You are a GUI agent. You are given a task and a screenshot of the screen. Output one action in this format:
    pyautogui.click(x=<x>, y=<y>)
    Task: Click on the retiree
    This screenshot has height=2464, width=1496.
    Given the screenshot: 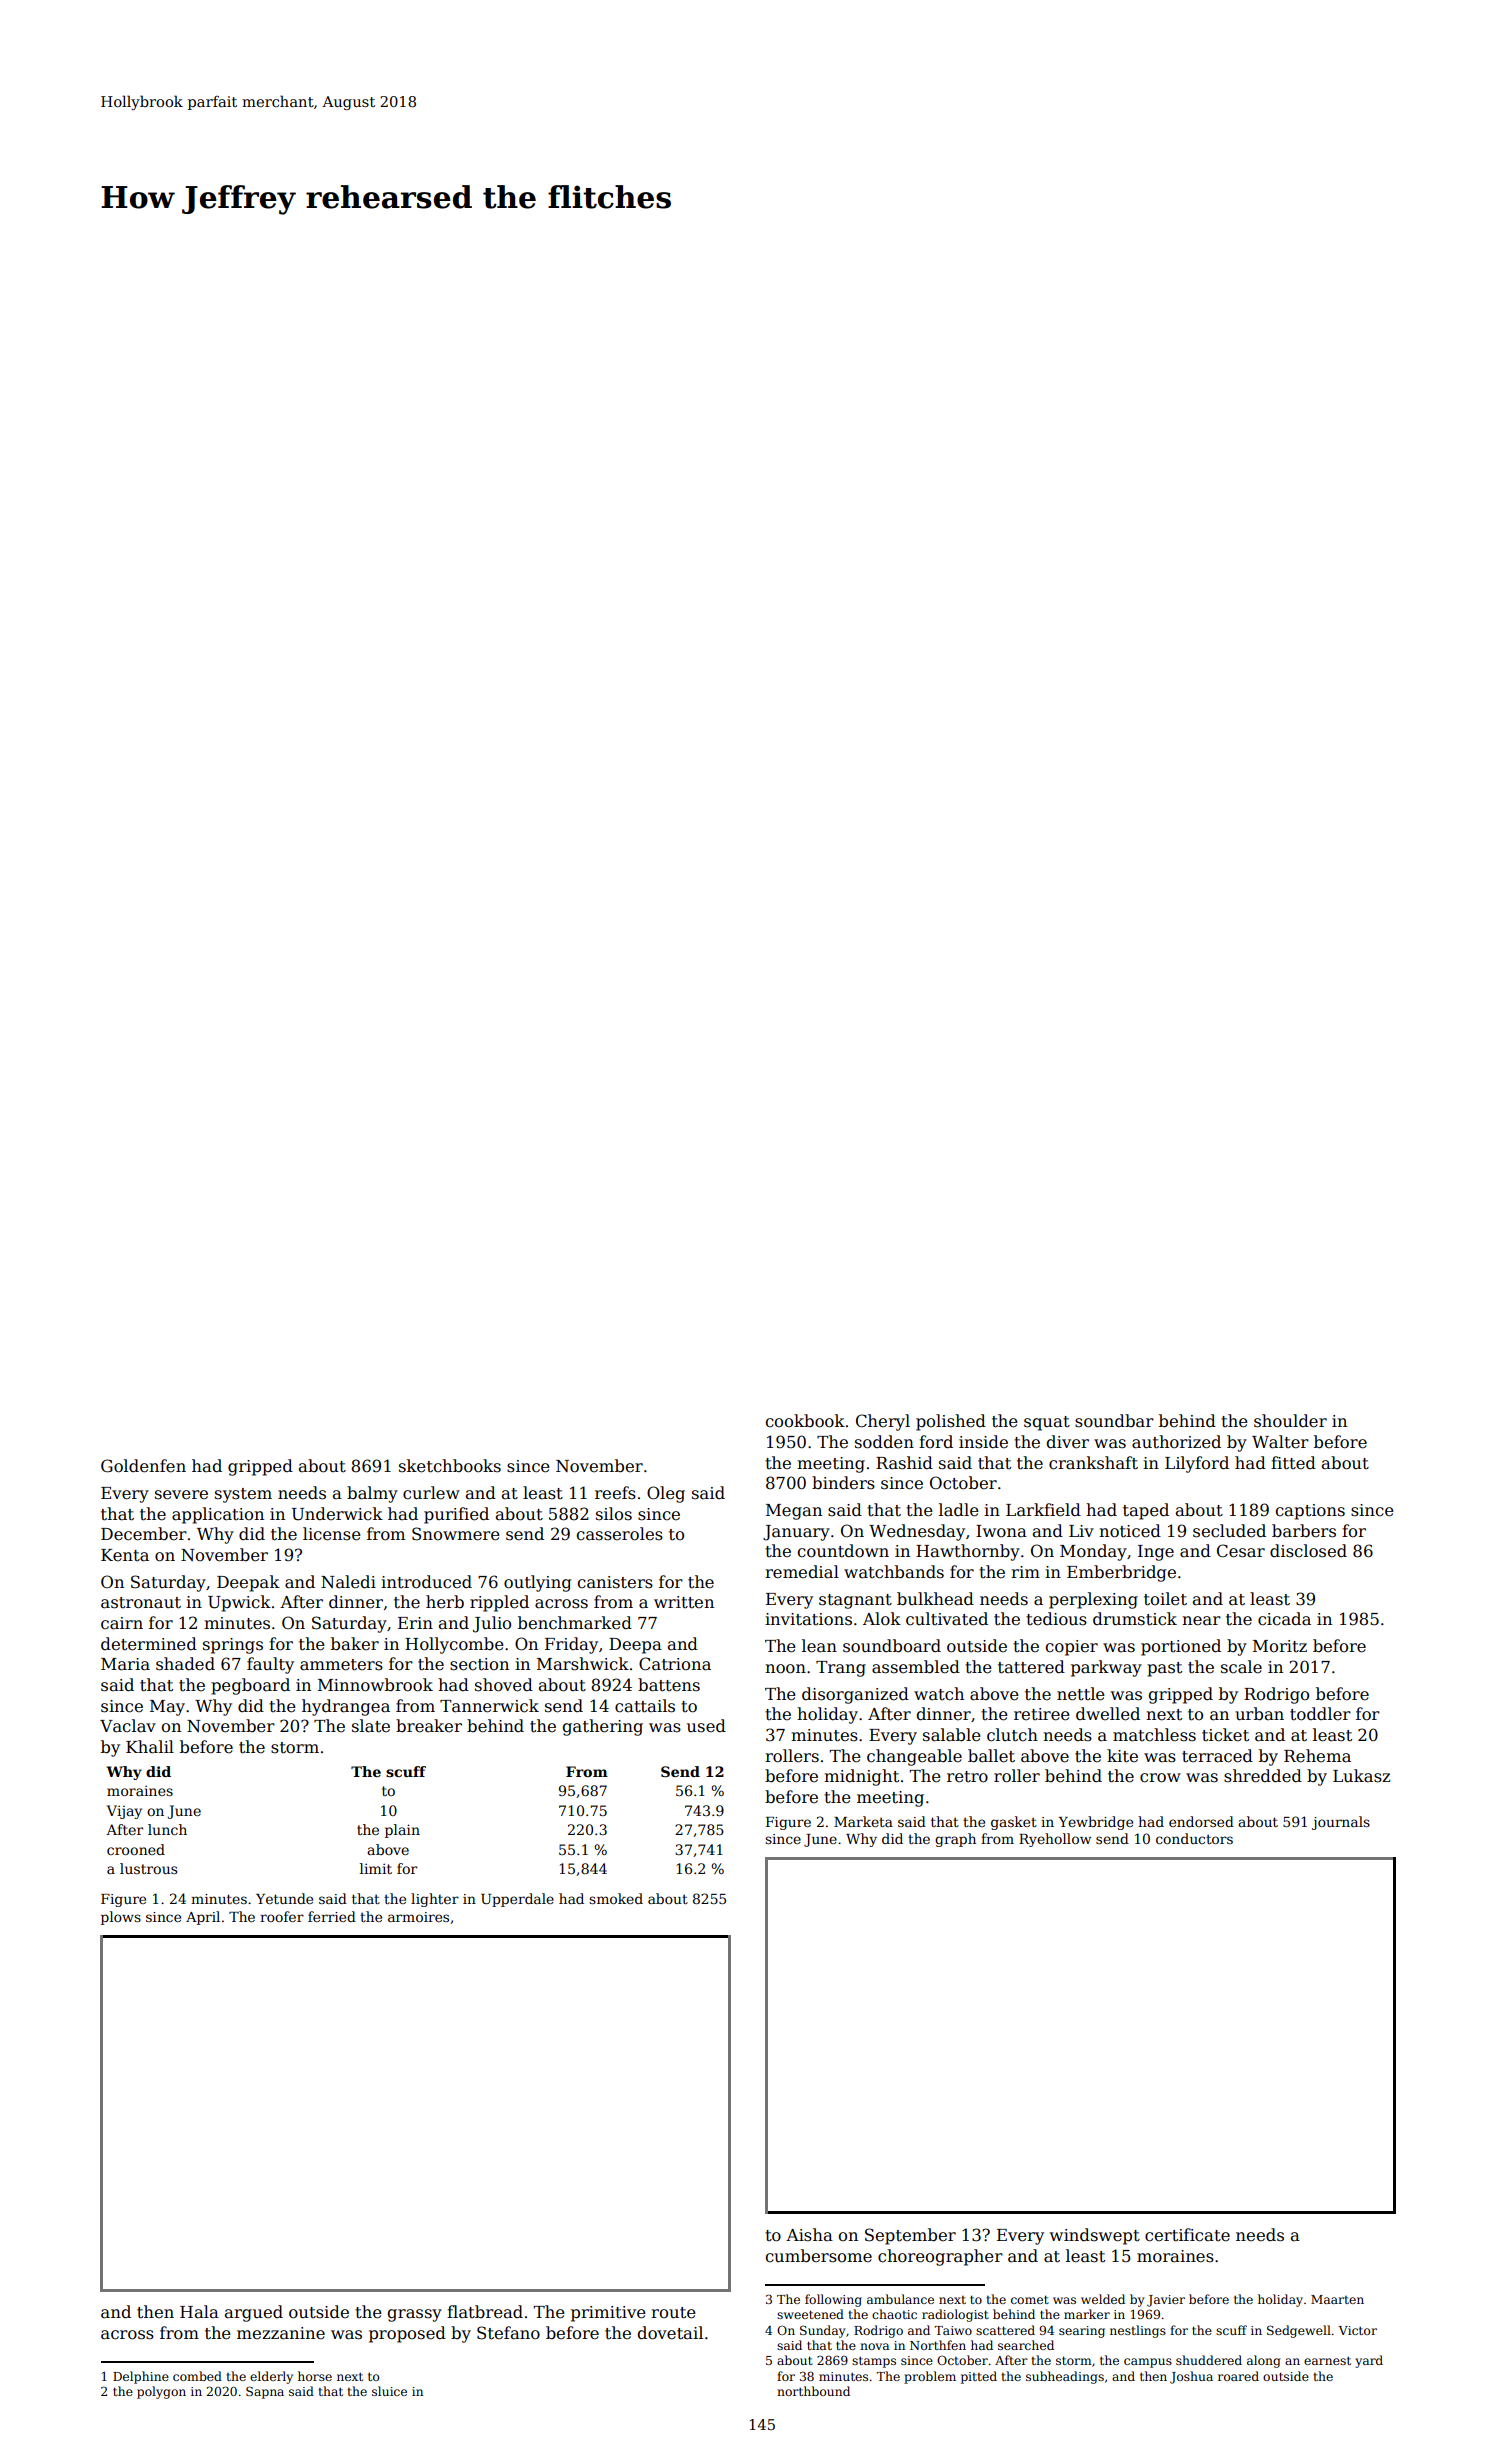 What is the action you would take?
    pyautogui.click(x=1042, y=1714)
